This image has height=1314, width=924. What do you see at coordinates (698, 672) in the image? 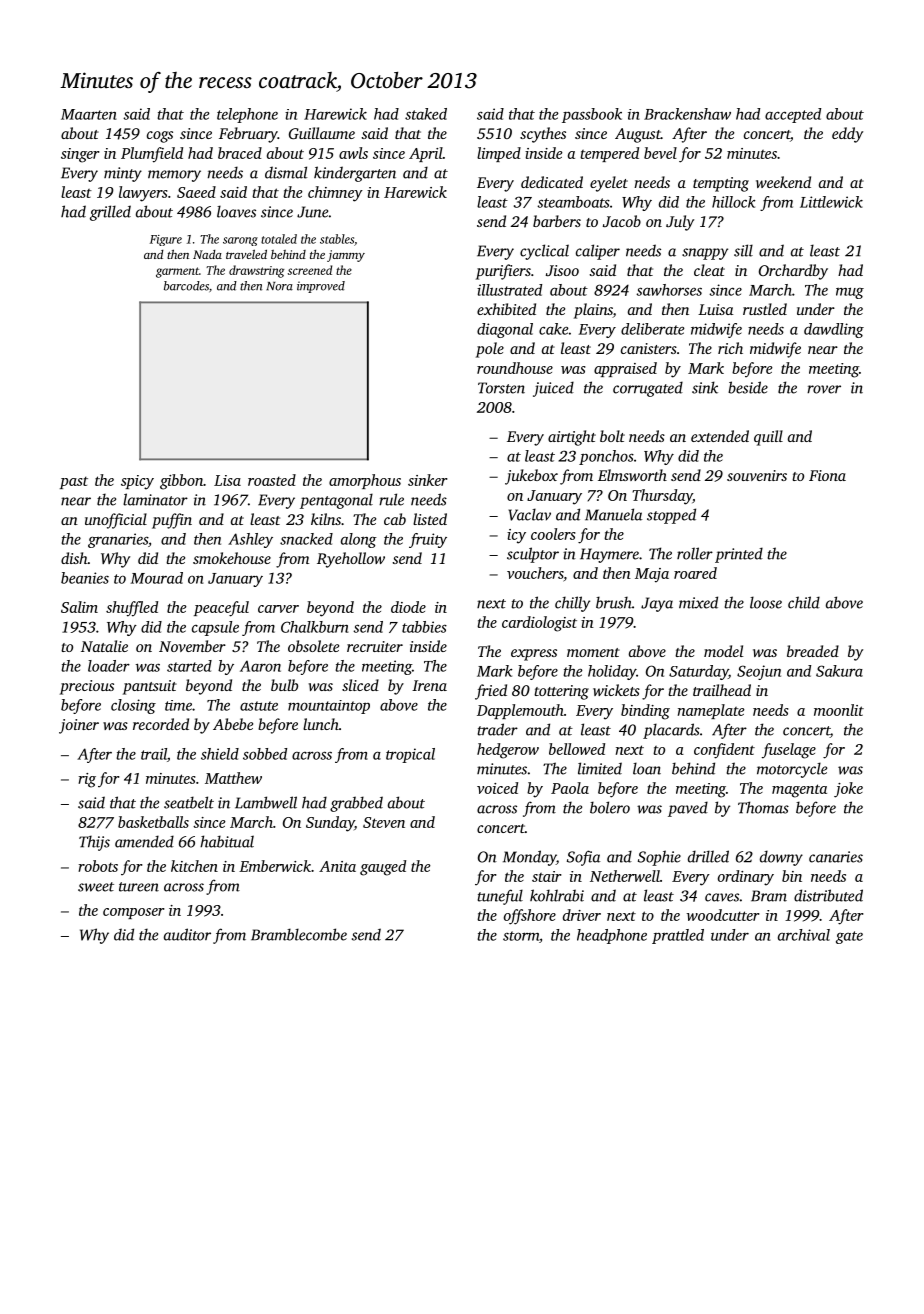
I see `Saturday` at bounding box center [698, 672].
